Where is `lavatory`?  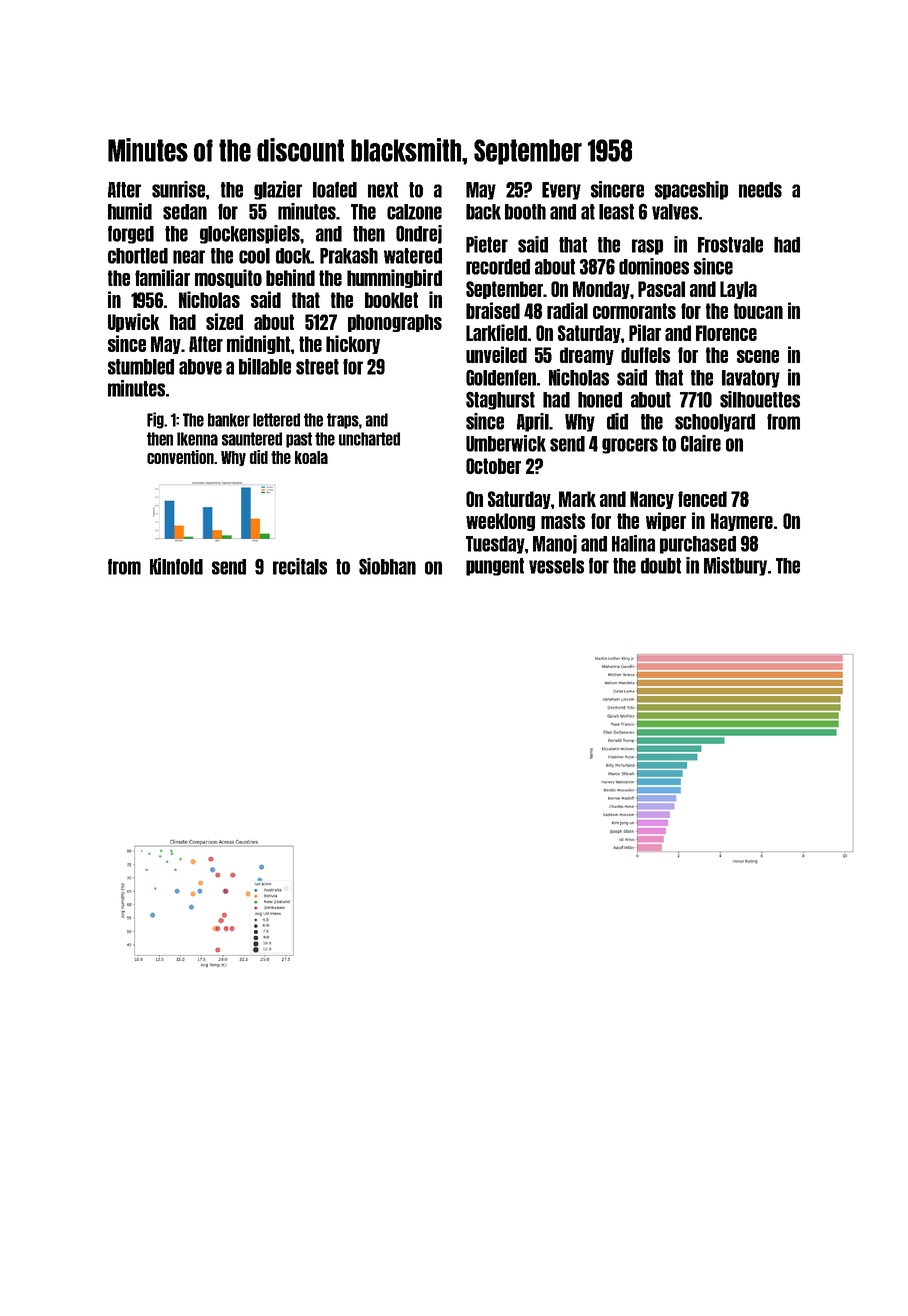 lavatory is located at coordinates (751, 379).
